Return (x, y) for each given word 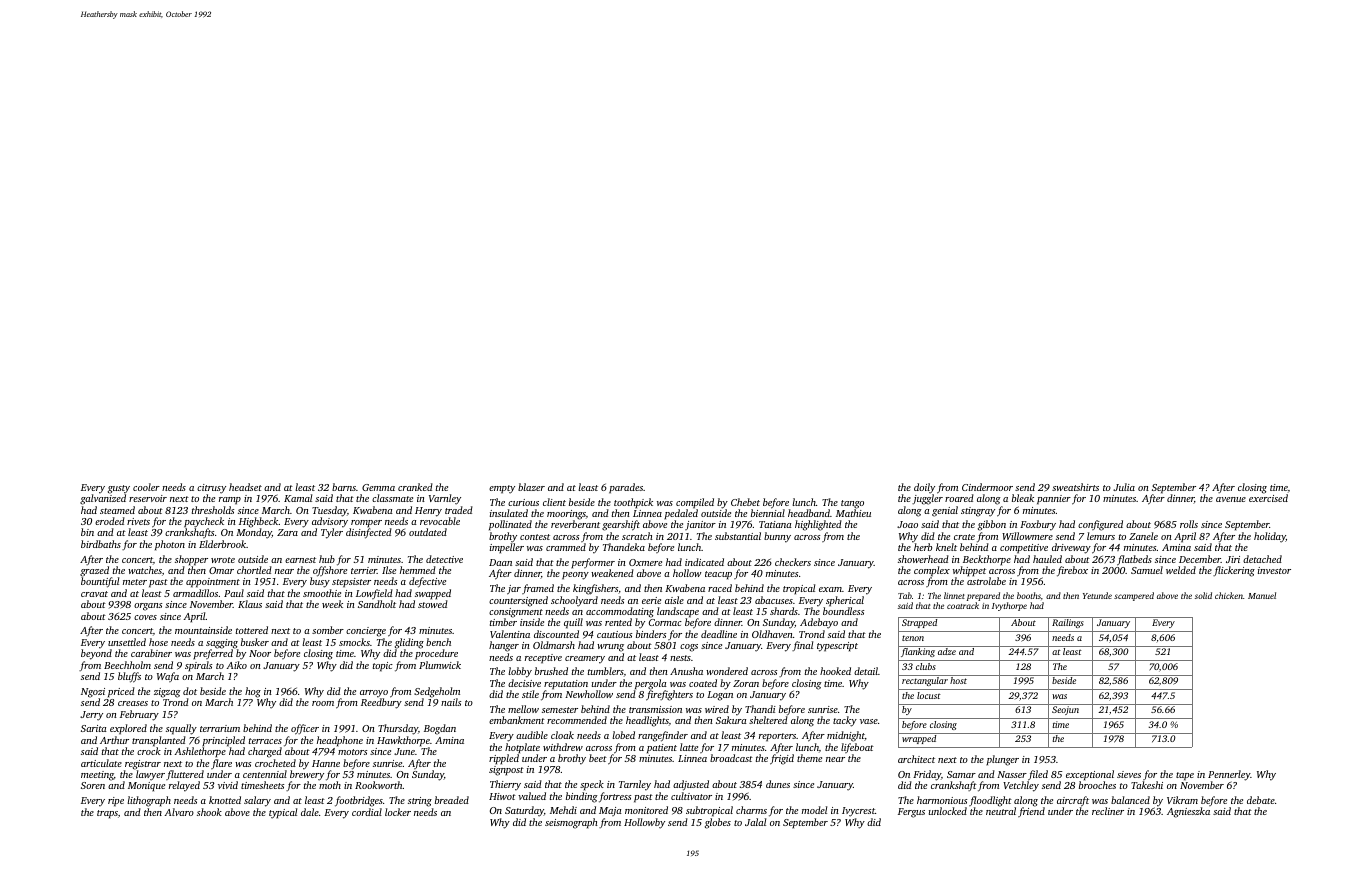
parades (626, 488)
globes (718, 823)
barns (344, 487)
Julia (1124, 487)
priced (121, 692)
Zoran (746, 683)
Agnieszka (1188, 813)
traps (107, 814)
